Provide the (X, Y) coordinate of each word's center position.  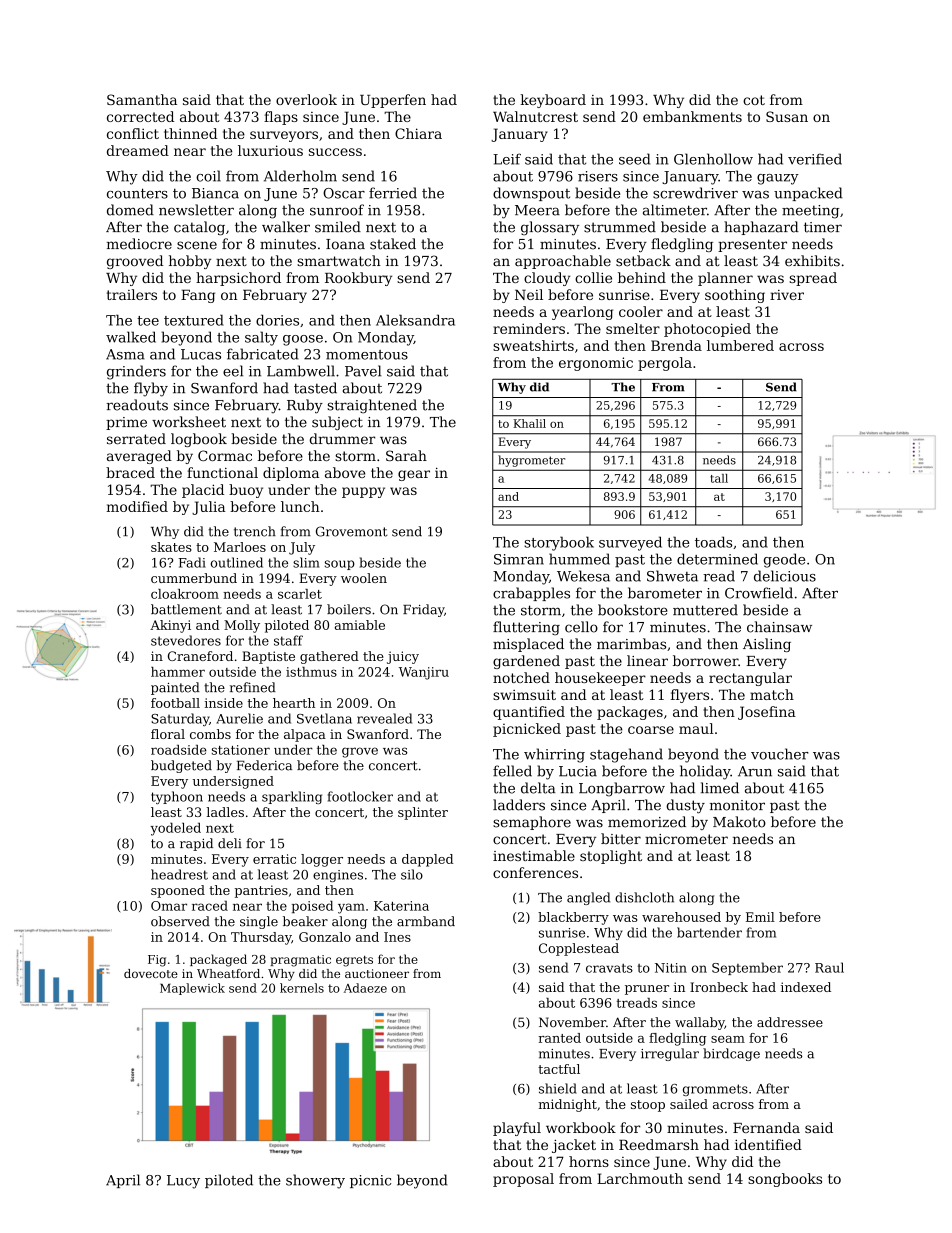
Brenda (676, 345)
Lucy (183, 1182)
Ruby (305, 406)
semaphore (532, 823)
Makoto (739, 822)
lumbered (740, 345)
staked (393, 244)
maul (696, 728)
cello (581, 627)
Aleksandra (415, 320)
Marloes (240, 547)
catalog (199, 228)
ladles (225, 812)
